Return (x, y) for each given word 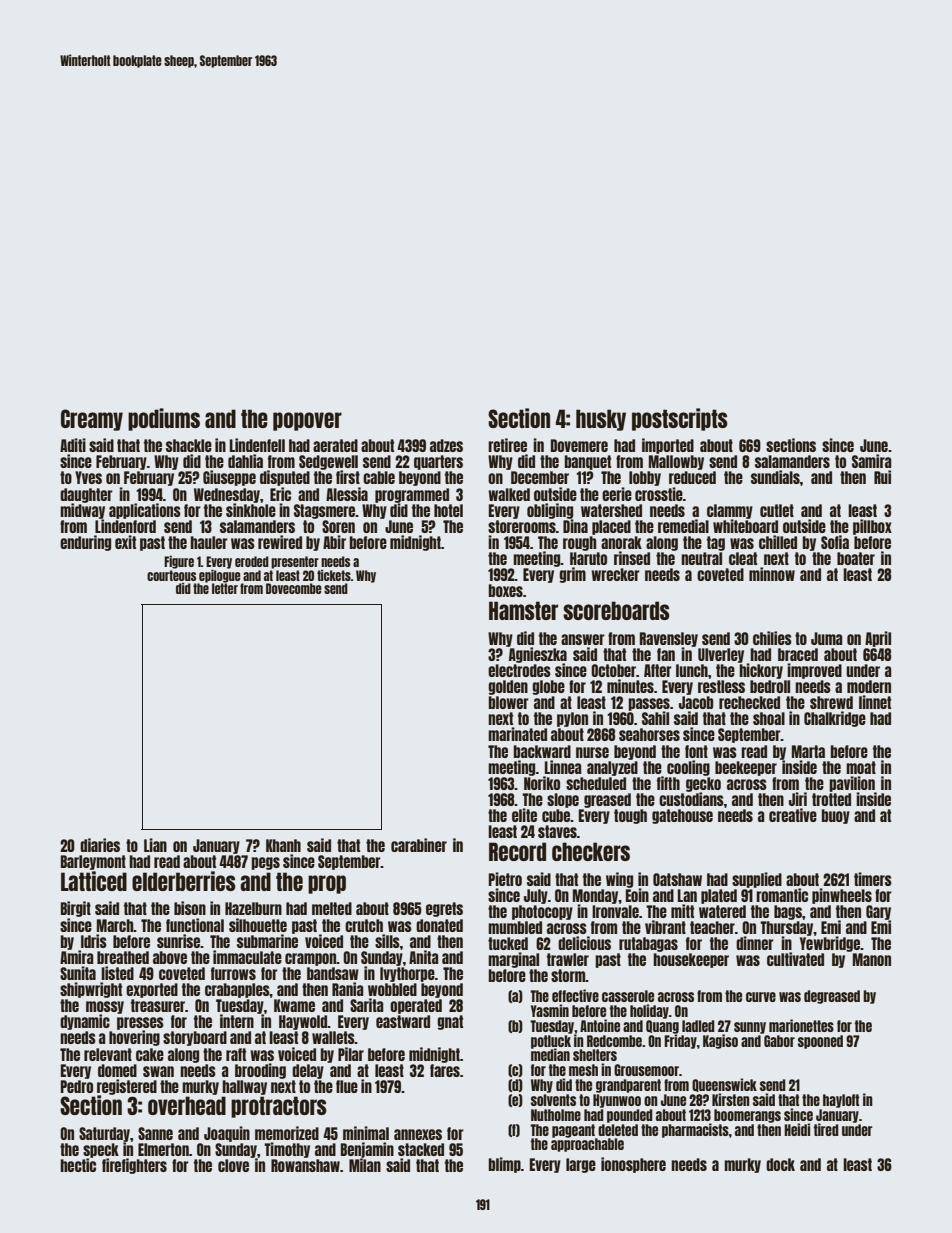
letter (225, 588)
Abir (334, 542)
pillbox (872, 527)
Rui (882, 477)
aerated (335, 445)
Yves (88, 477)
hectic (78, 1165)
